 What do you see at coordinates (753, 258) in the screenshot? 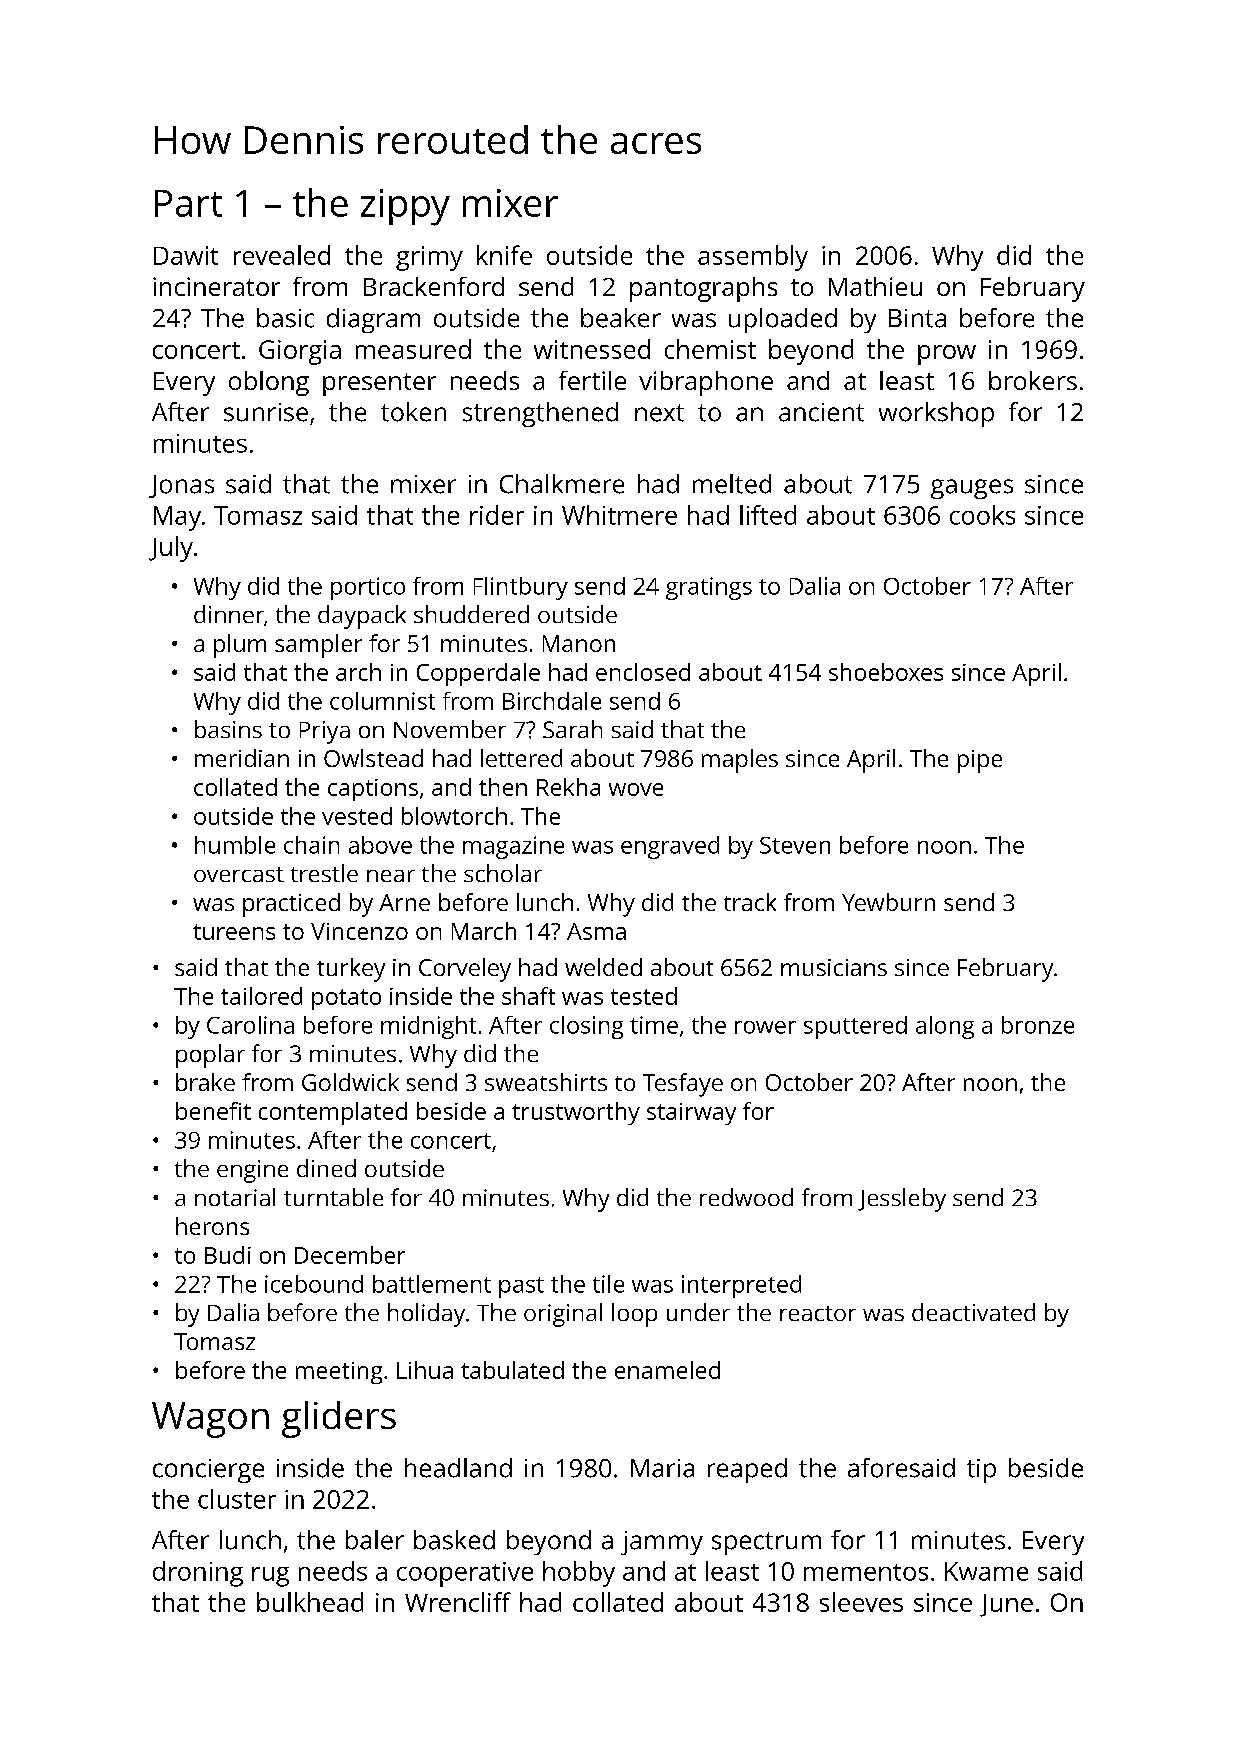
I see `assembly` at bounding box center [753, 258].
